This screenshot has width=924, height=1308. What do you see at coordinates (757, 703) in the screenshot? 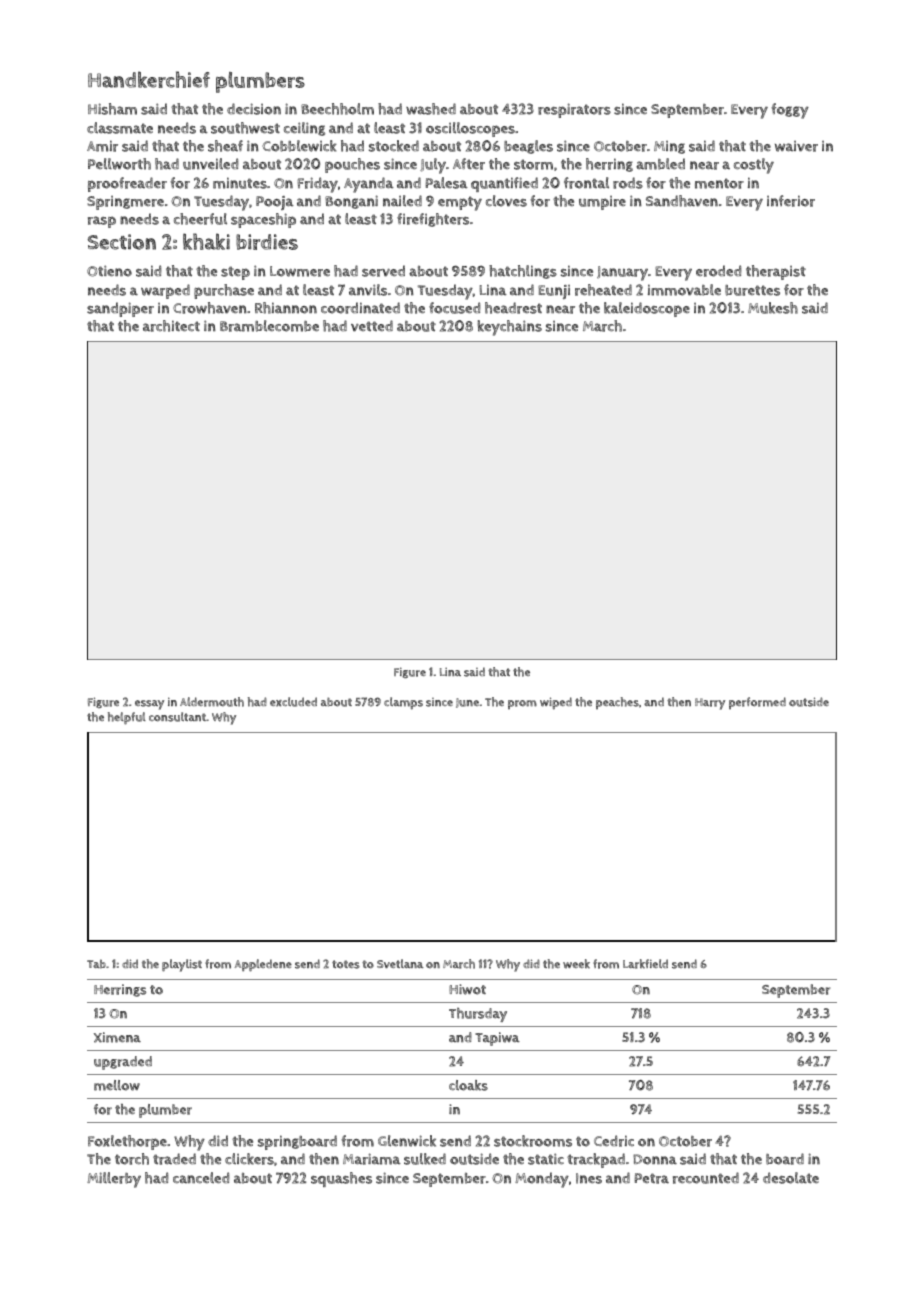
I see `performed` at bounding box center [757, 703].
